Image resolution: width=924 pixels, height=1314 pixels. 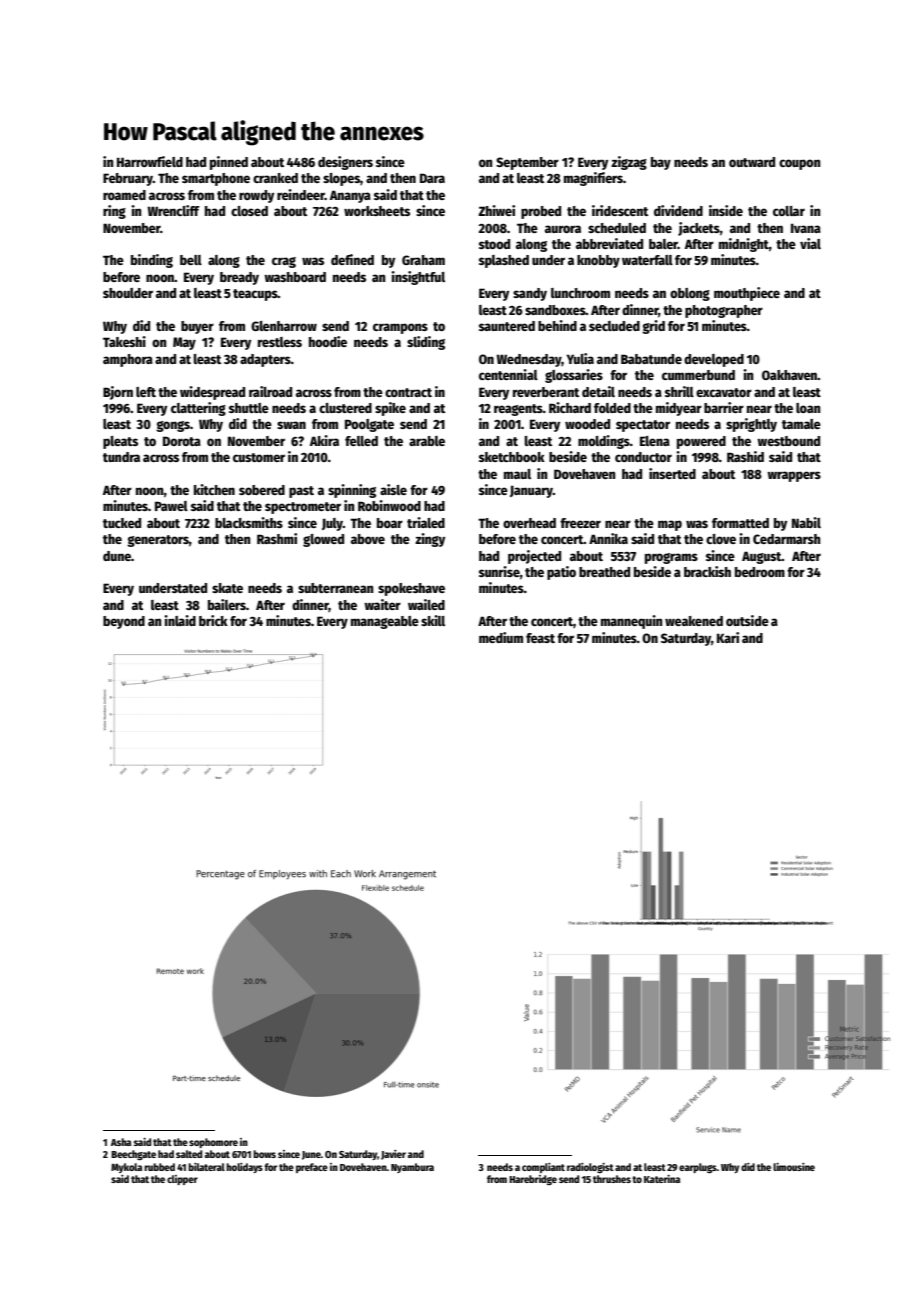 What do you see at coordinates (182, 1180) in the document?
I see `clipper` at bounding box center [182, 1180].
